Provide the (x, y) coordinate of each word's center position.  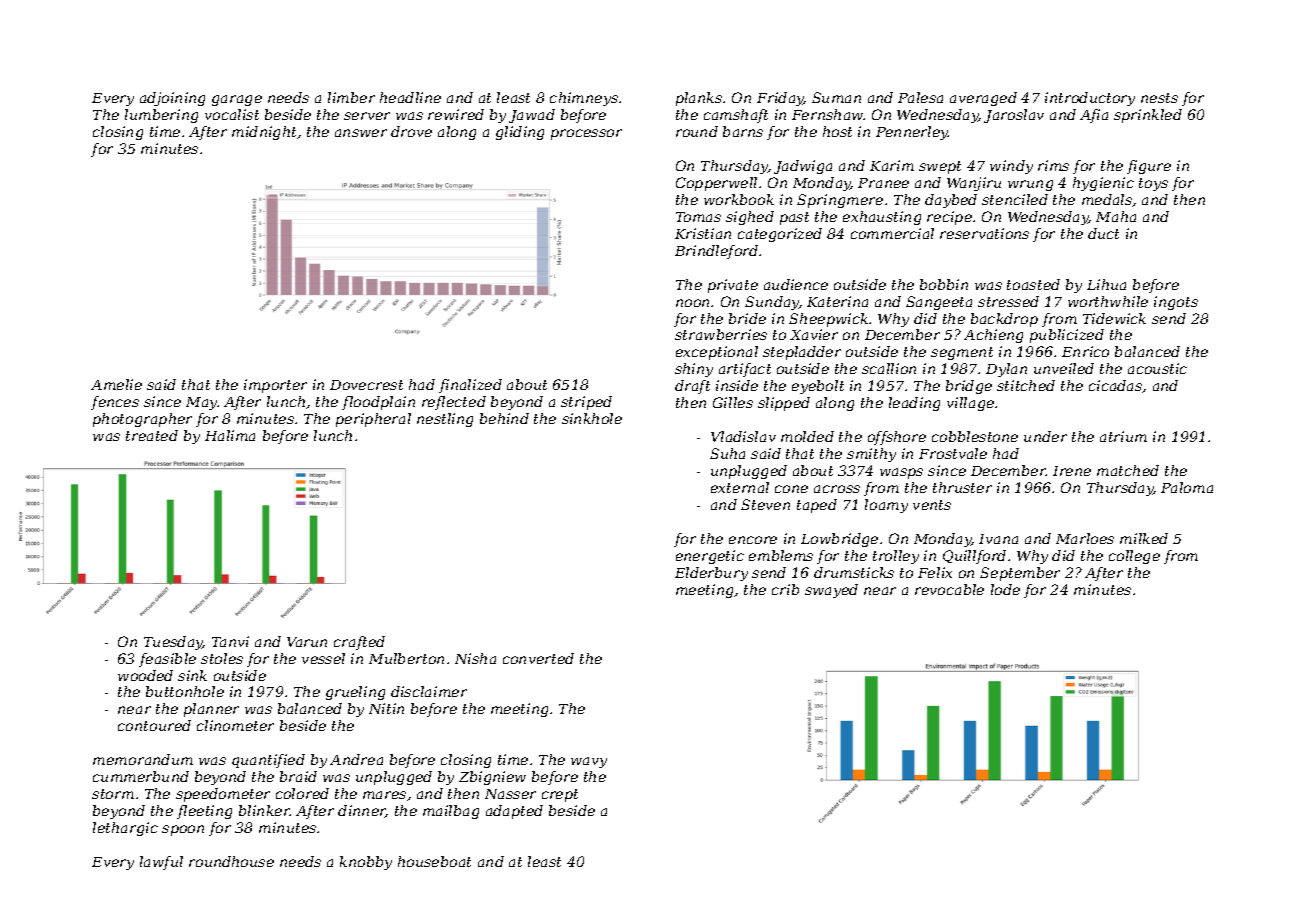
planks (699, 99)
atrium (1123, 436)
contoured (154, 725)
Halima (230, 435)
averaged (983, 99)
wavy (589, 762)
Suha (727, 453)
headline (410, 97)
